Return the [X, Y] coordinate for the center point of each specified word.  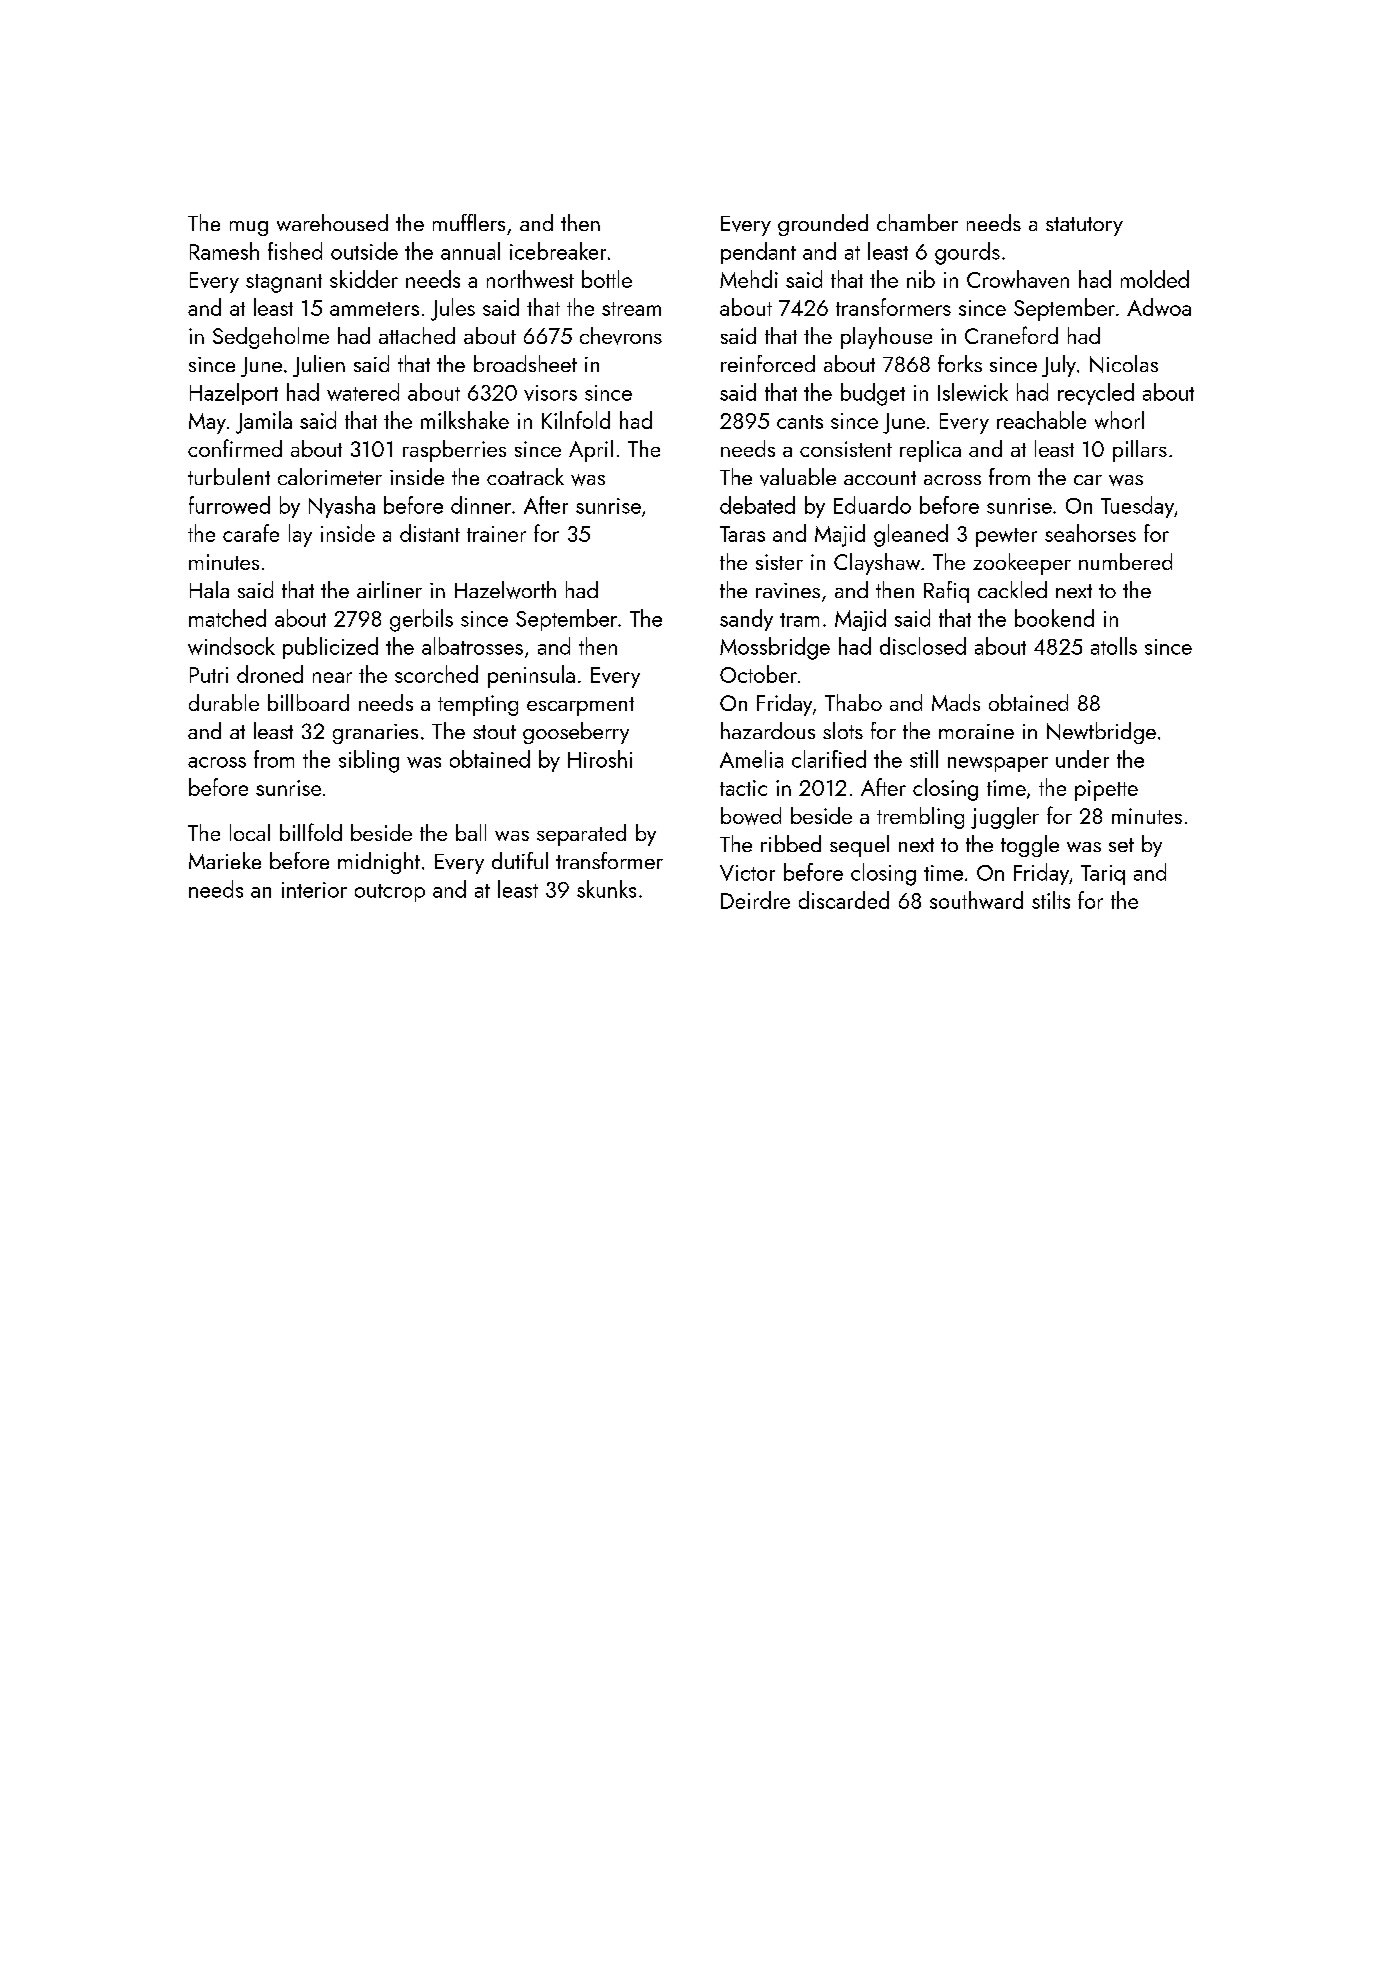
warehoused [332, 222]
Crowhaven [1018, 279]
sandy [746, 620]
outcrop [390, 893]
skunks [606, 889]
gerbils [421, 620]
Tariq [1103, 875]
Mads [956, 702]
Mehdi [749, 279]
